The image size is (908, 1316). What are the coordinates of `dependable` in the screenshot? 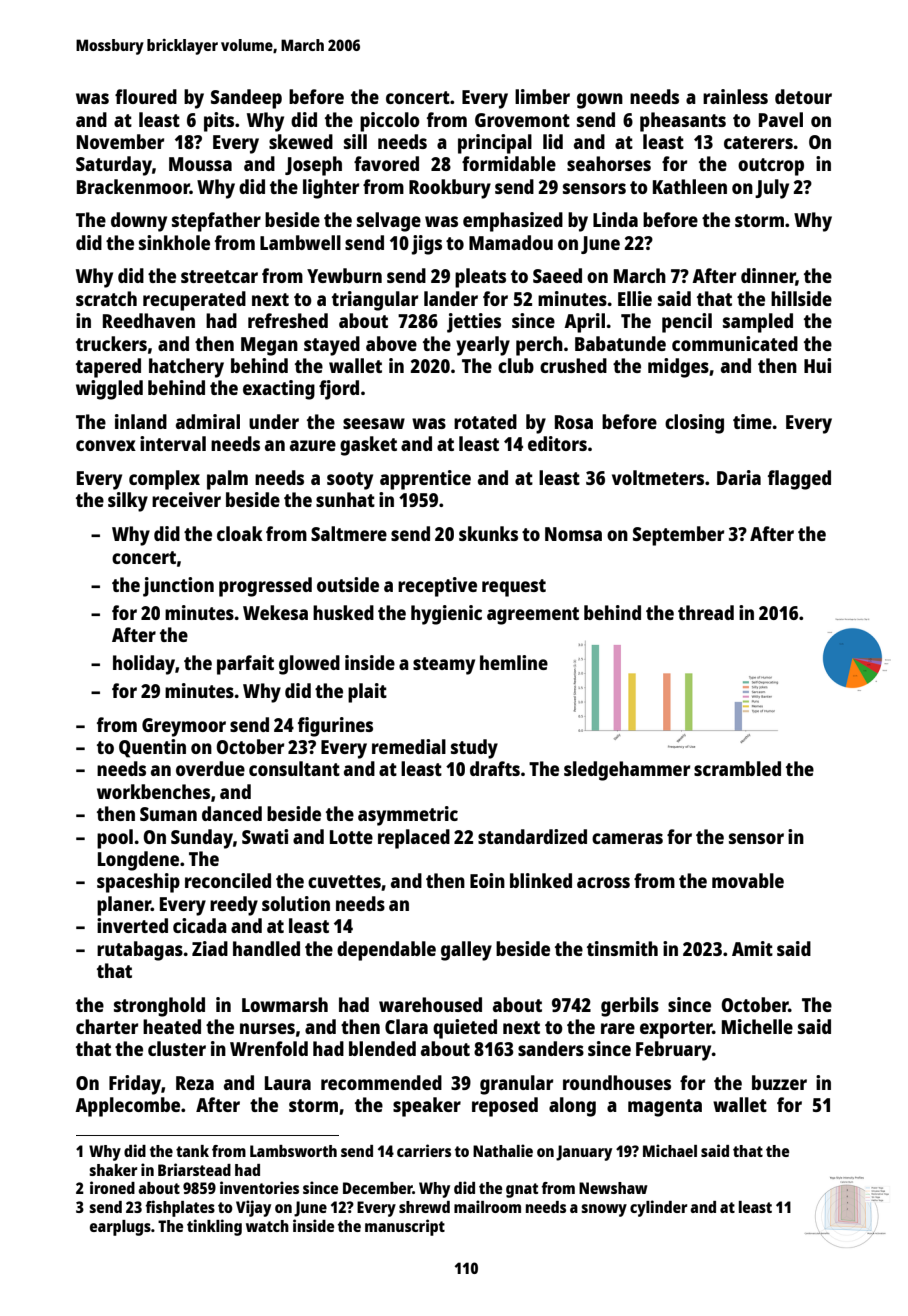 It's located at (386, 951).
